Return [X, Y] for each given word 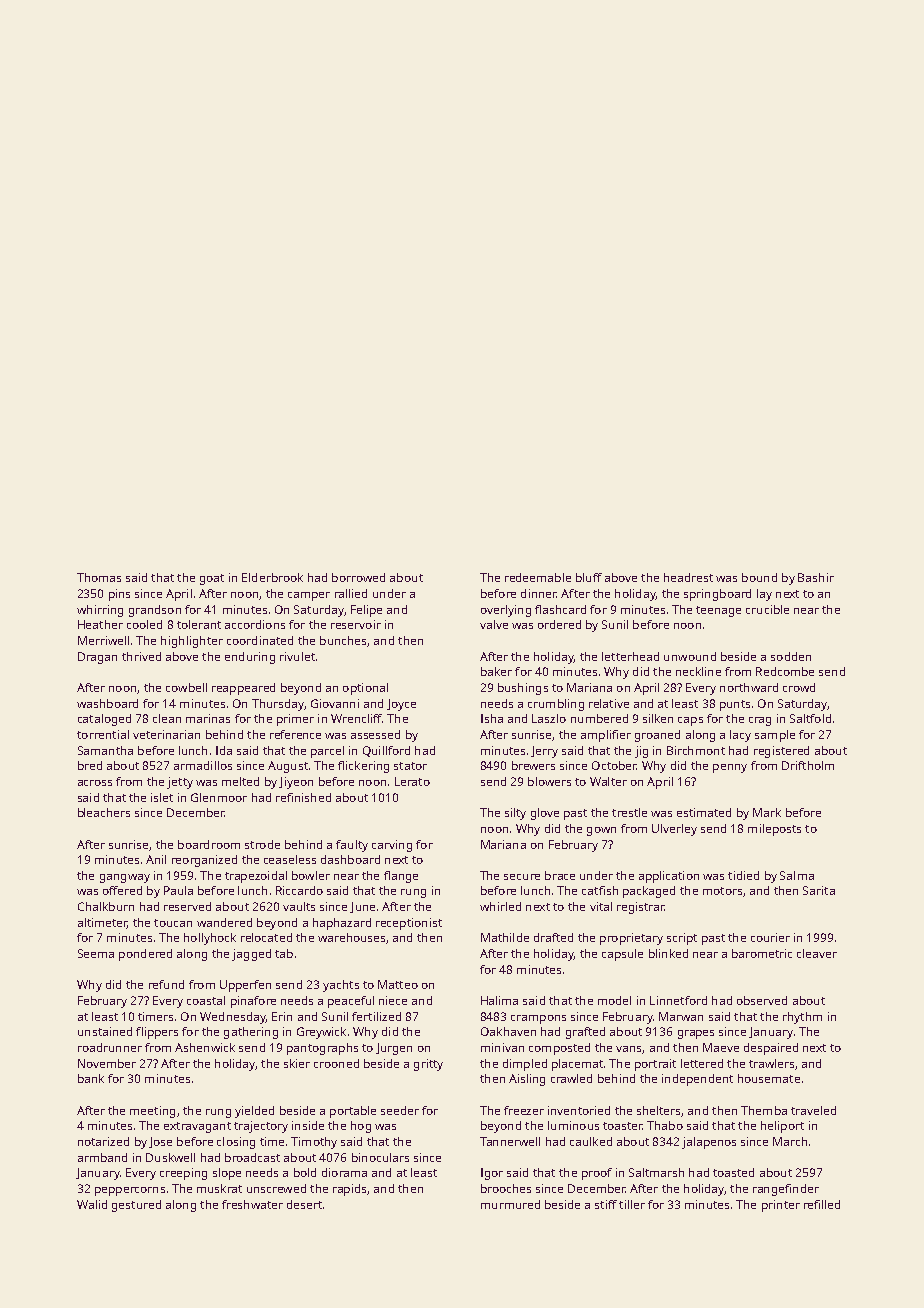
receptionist [409, 924]
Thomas [99, 577]
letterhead [630, 656]
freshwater [252, 1204]
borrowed [358, 577]
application [669, 877]
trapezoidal [256, 877]
